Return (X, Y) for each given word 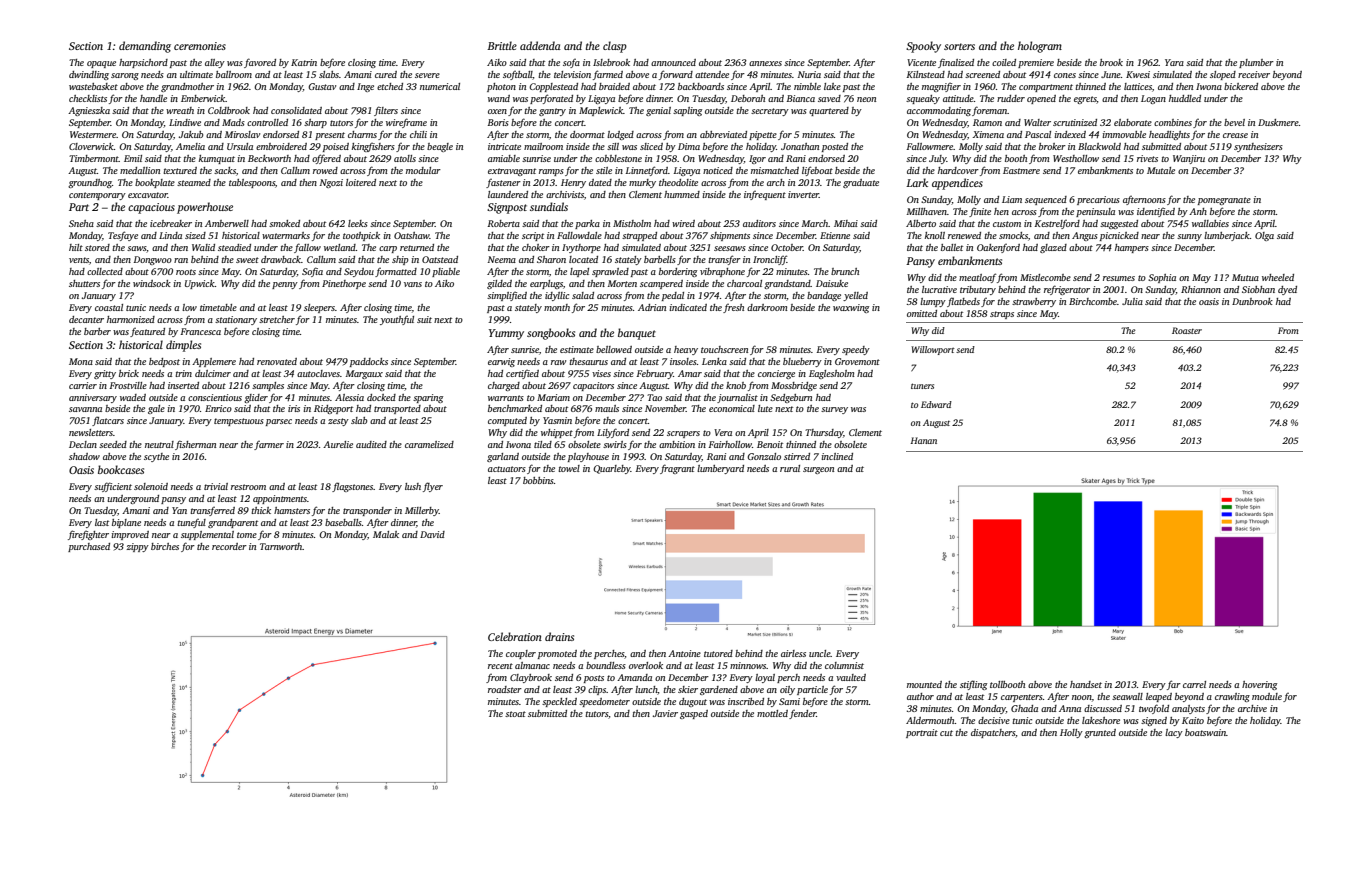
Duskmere (1278, 122)
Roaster (1187, 330)
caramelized (429, 444)
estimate (577, 349)
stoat (515, 714)
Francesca (200, 331)
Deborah (748, 98)
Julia (1132, 301)
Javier (665, 713)
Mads (233, 122)
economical (732, 408)
